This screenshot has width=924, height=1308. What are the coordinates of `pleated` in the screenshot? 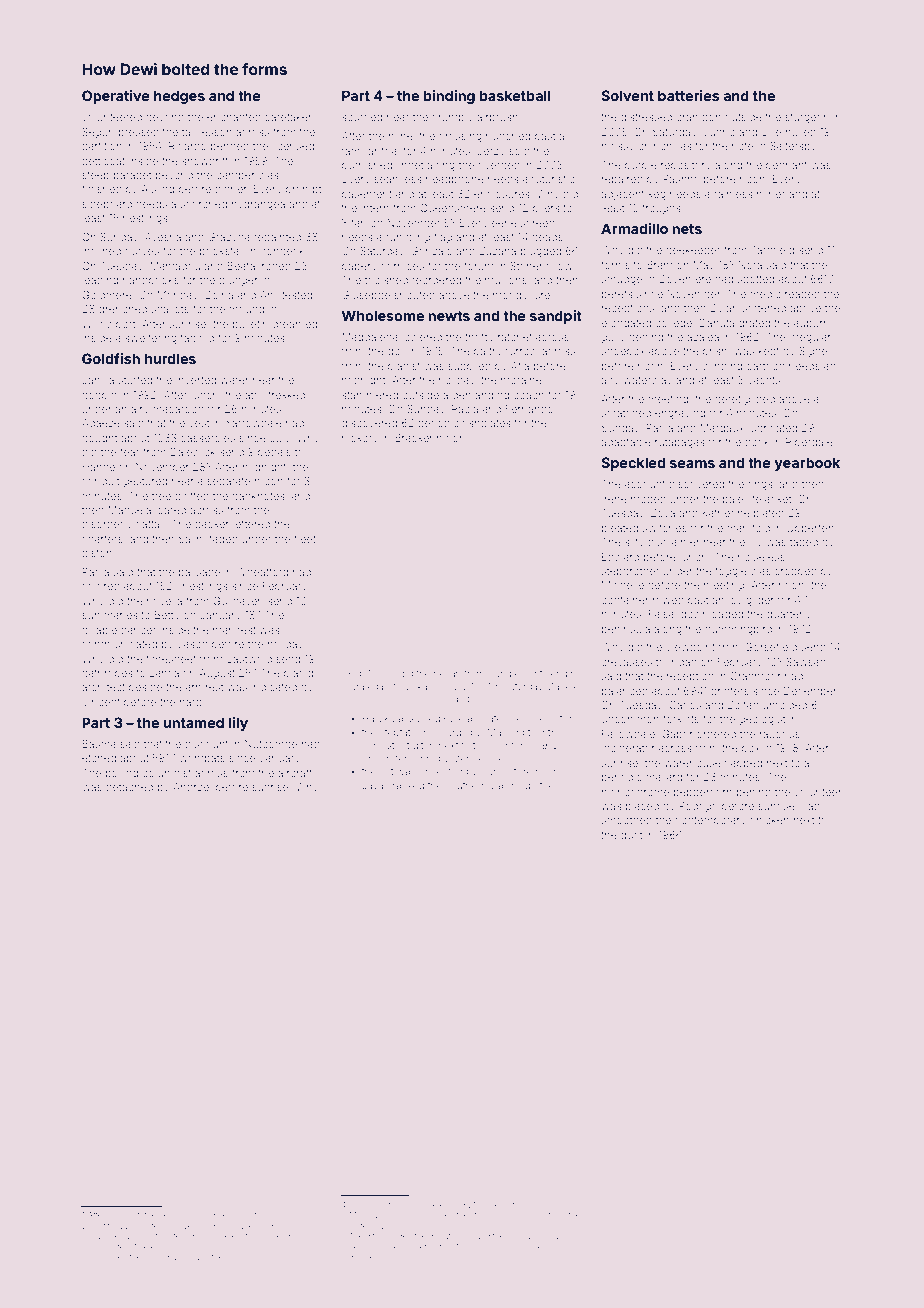 It's located at (620, 529).
